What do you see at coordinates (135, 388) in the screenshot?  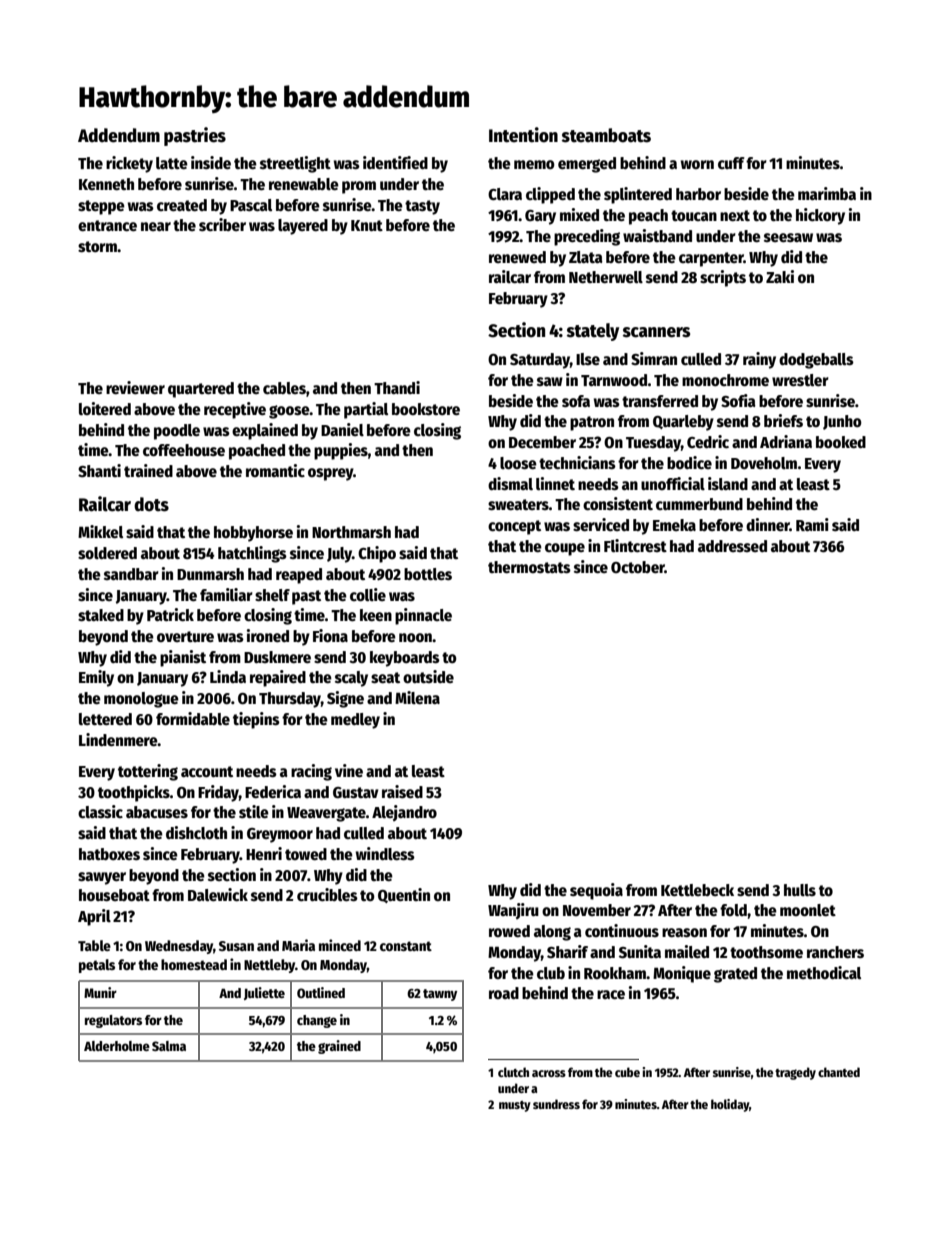 I see `reviewer` at bounding box center [135, 388].
